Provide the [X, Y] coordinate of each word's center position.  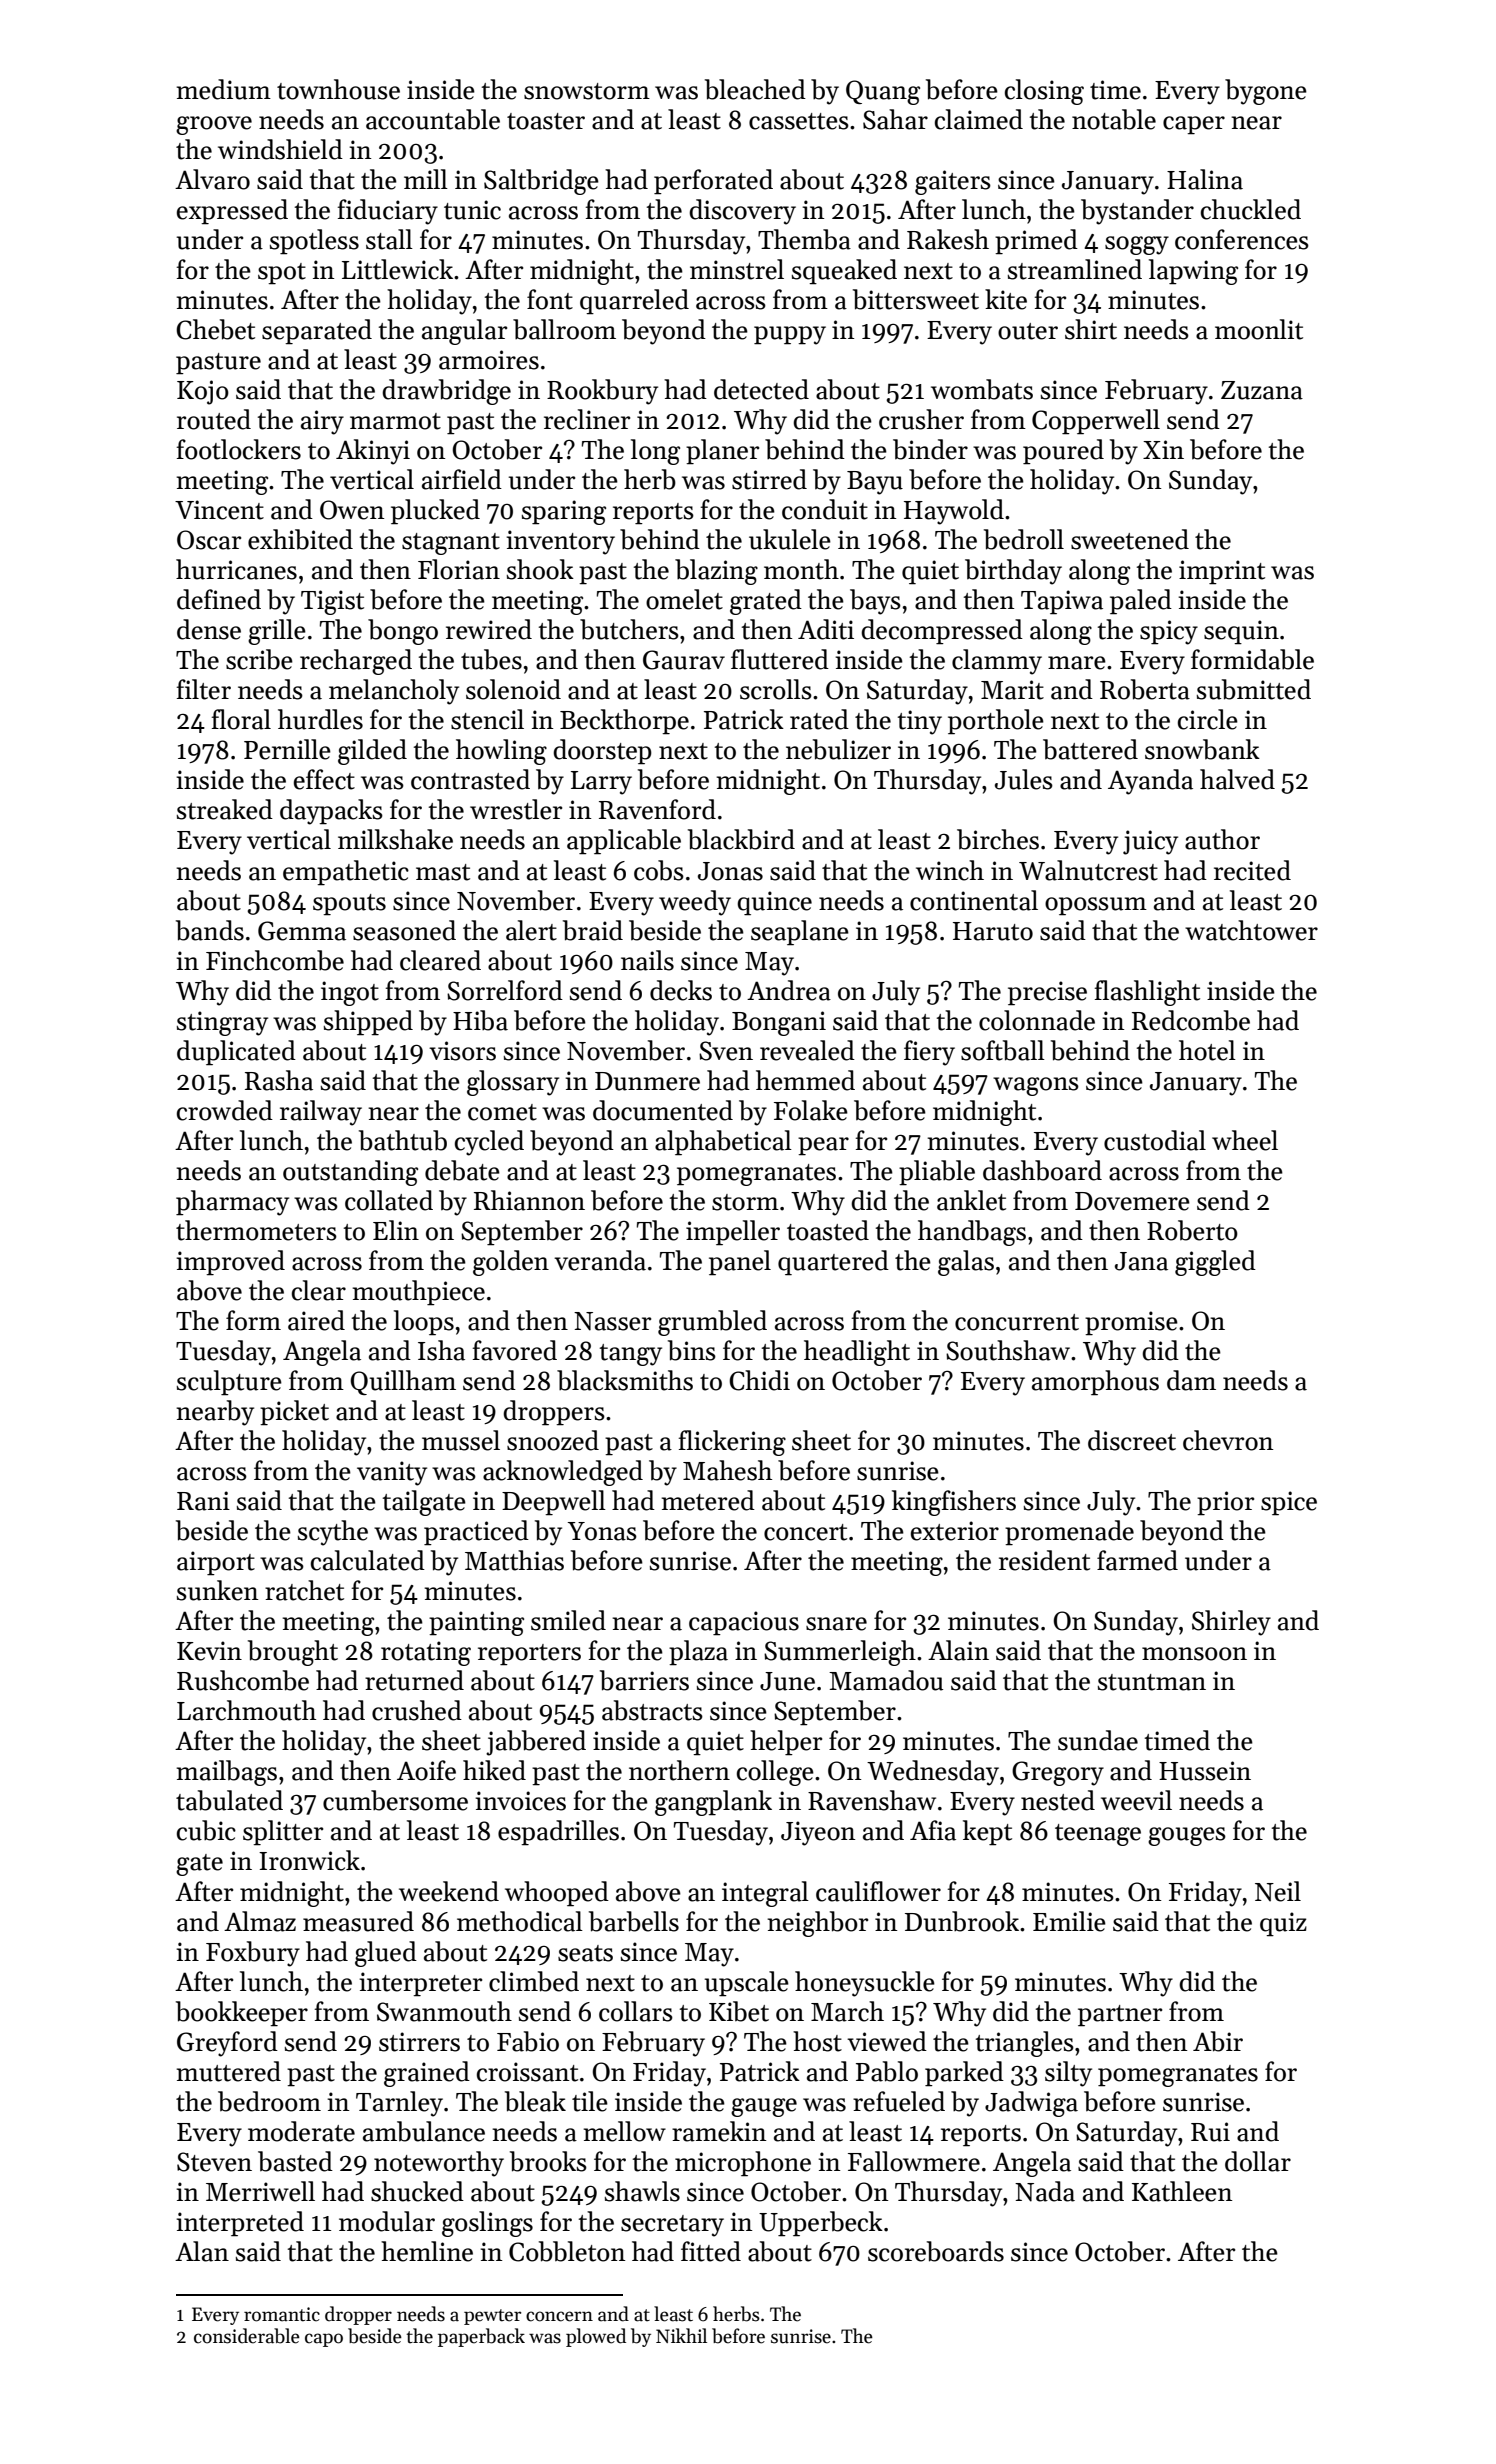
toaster [546, 121]
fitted [711, 2251]
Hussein [1205, 1771]
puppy [790, 335]
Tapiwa [1062, 602]
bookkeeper [242, 2014]
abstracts [652, 1710]
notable [1114, 119]
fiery [929, 1053]
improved [230, 1263]
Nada [1045, 2191]
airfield [462, 479]
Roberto [1192, 1230]
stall [389, 239]
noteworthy [439, 2164]
